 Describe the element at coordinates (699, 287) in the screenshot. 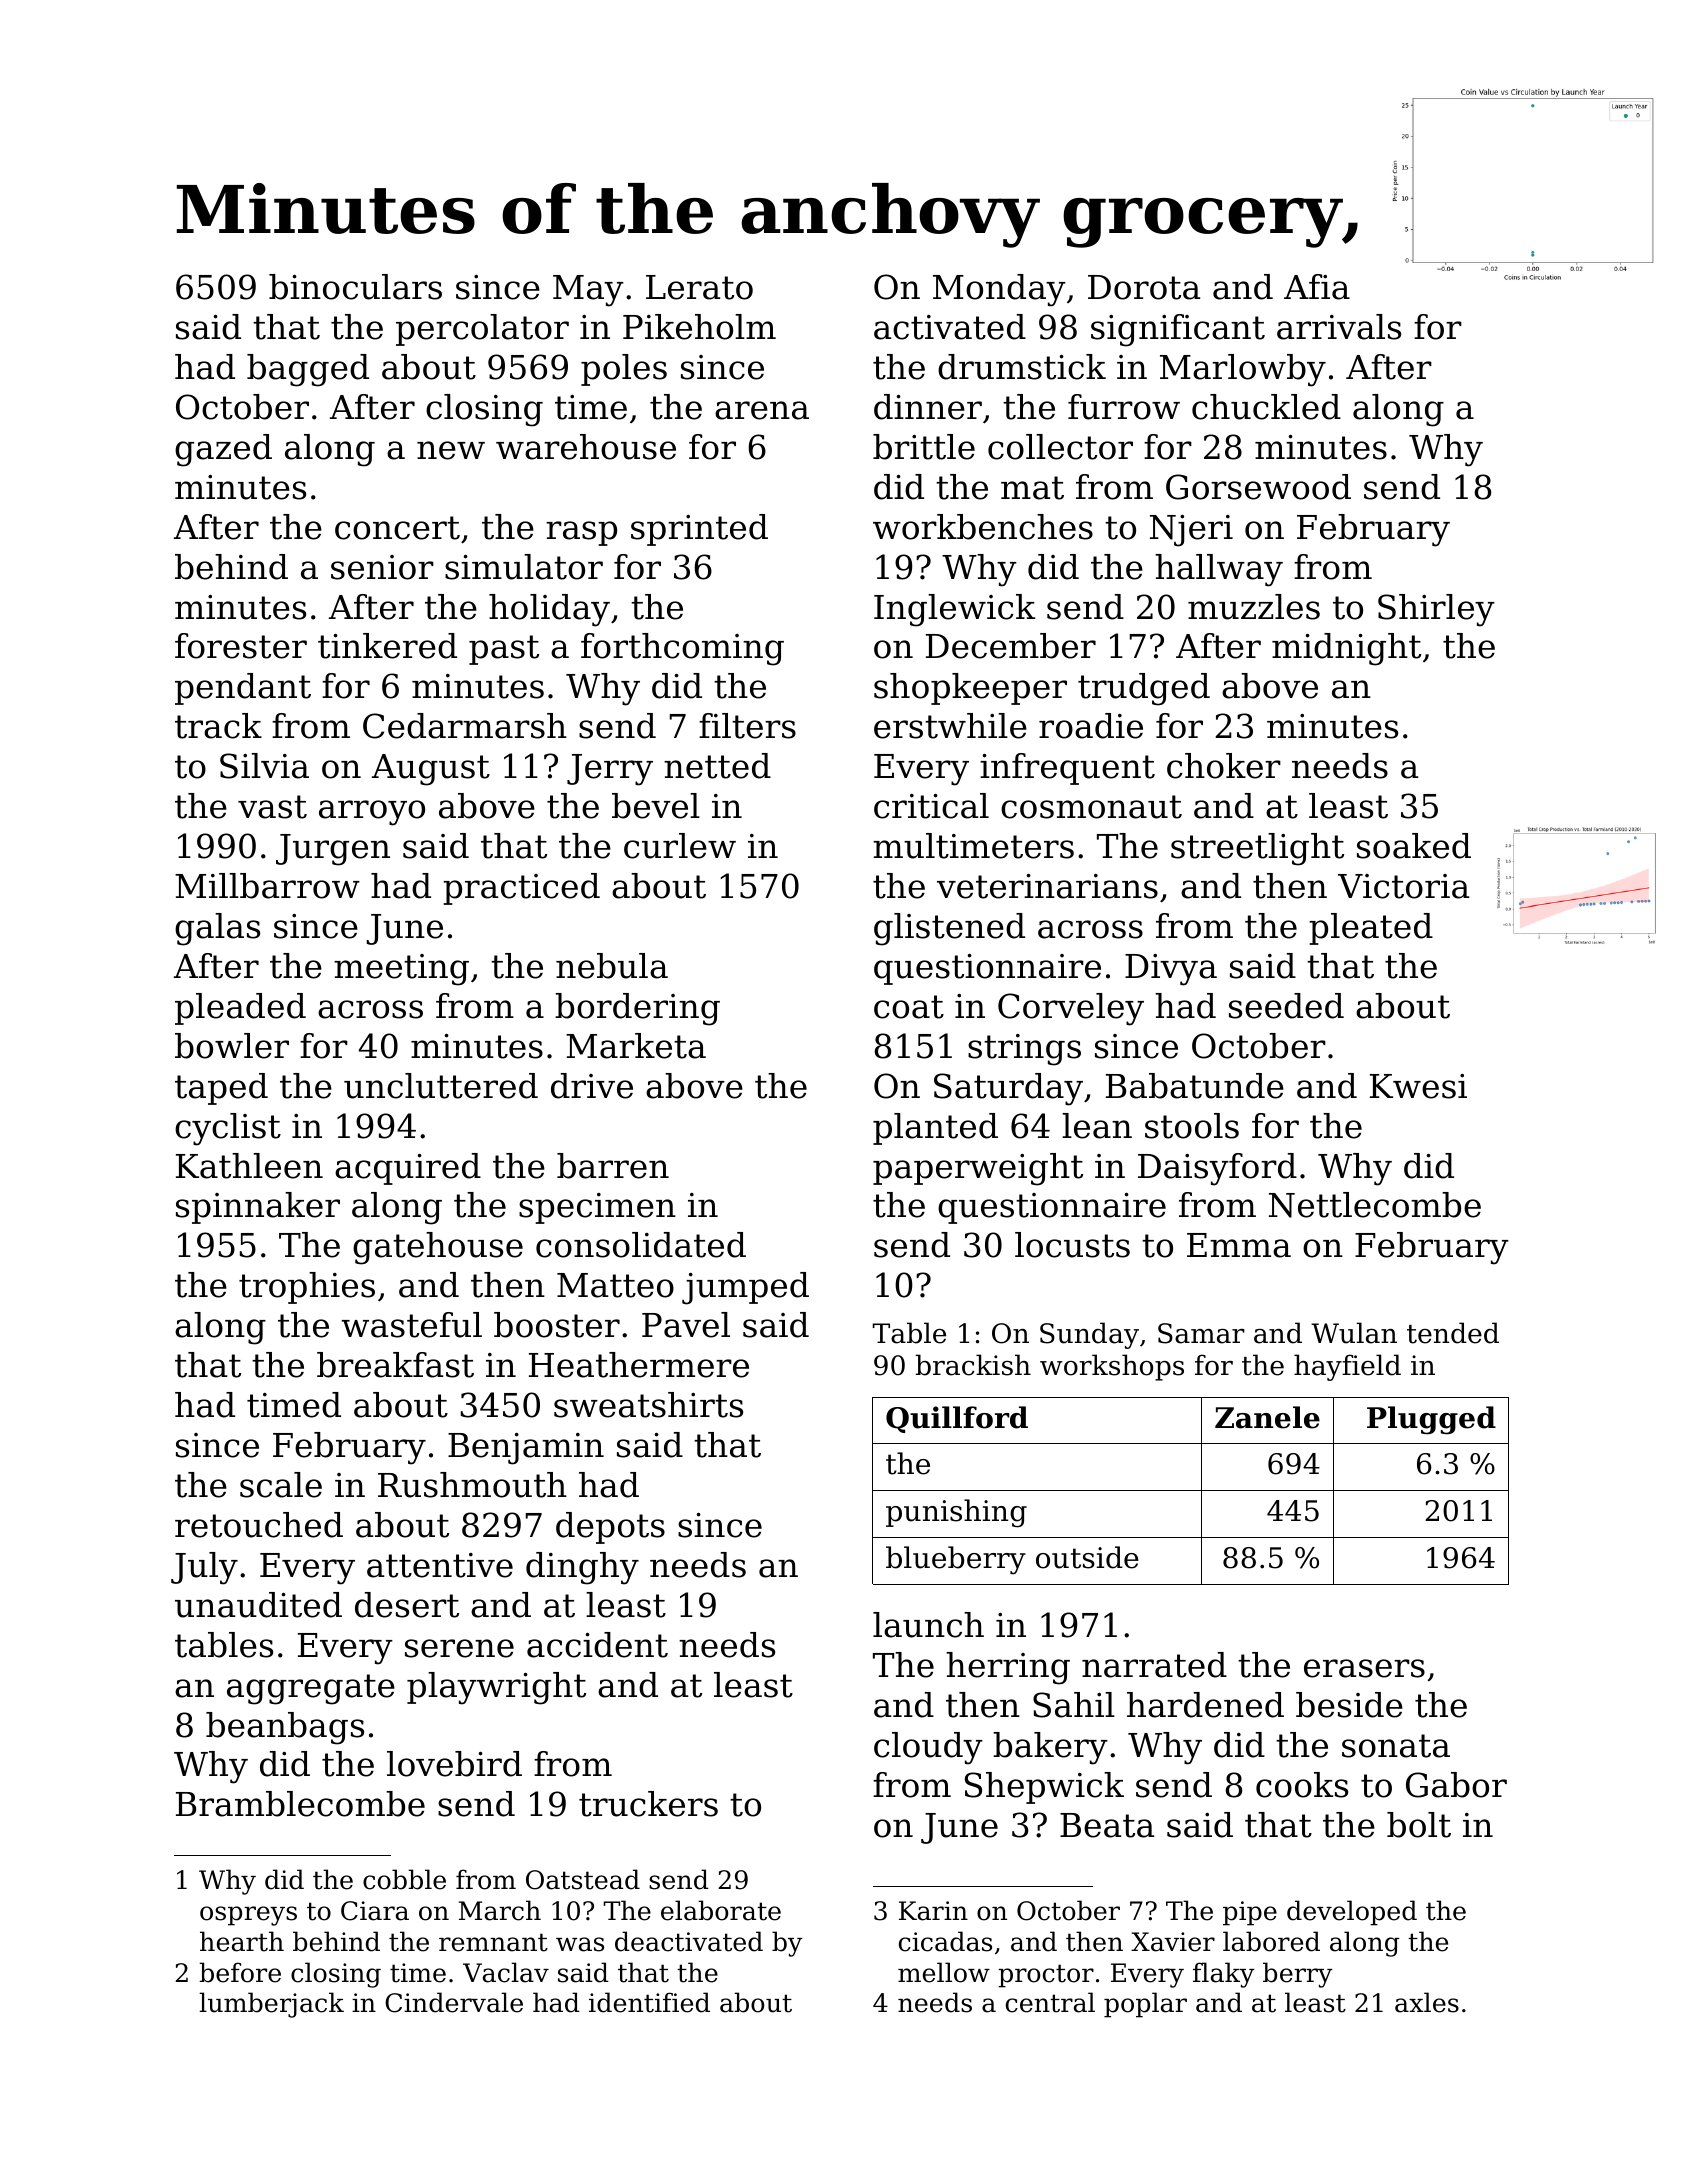

I see `Lerato` at that location.
